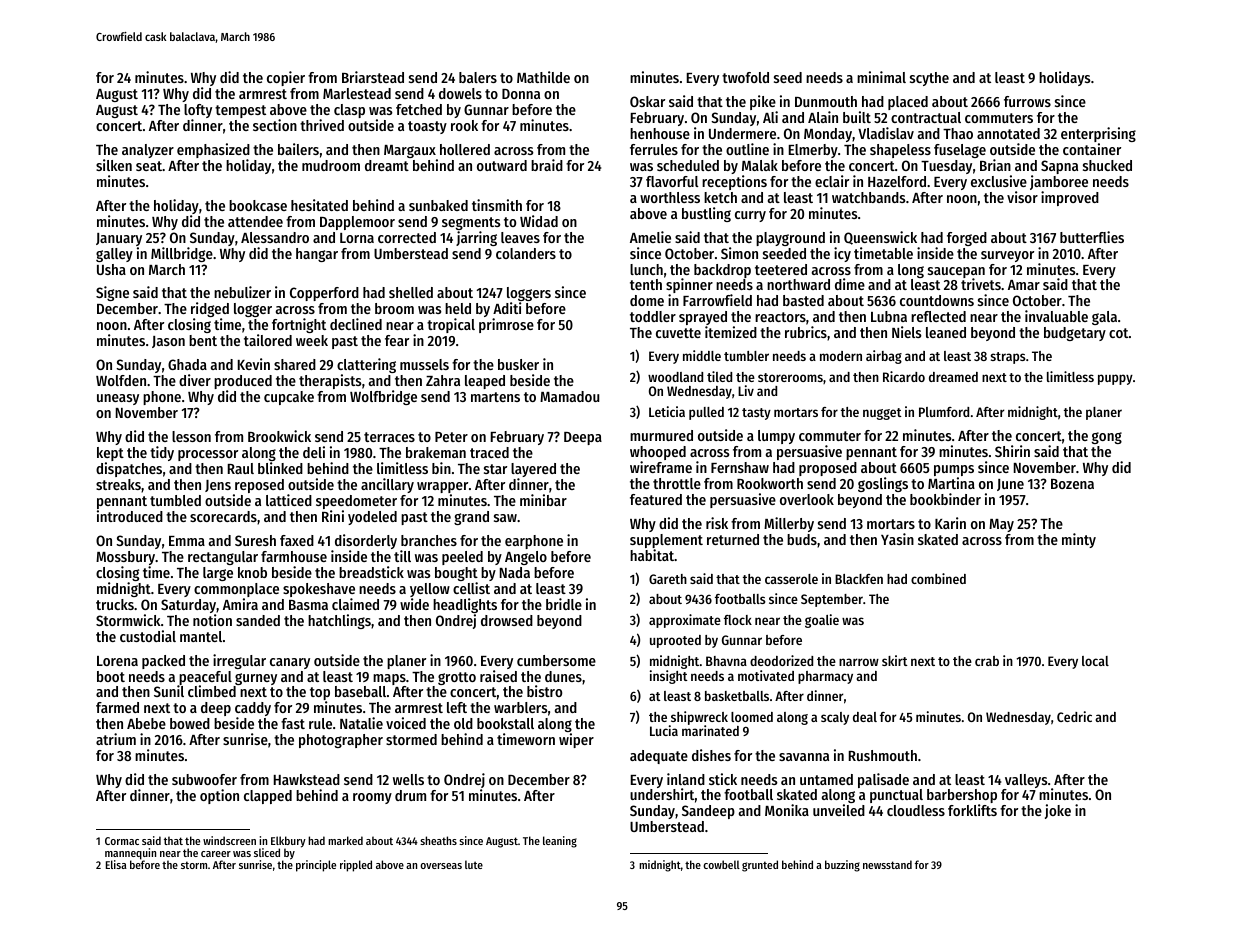 The image size is (1233, 952). I want to click on wiper, so click(576, 741).
